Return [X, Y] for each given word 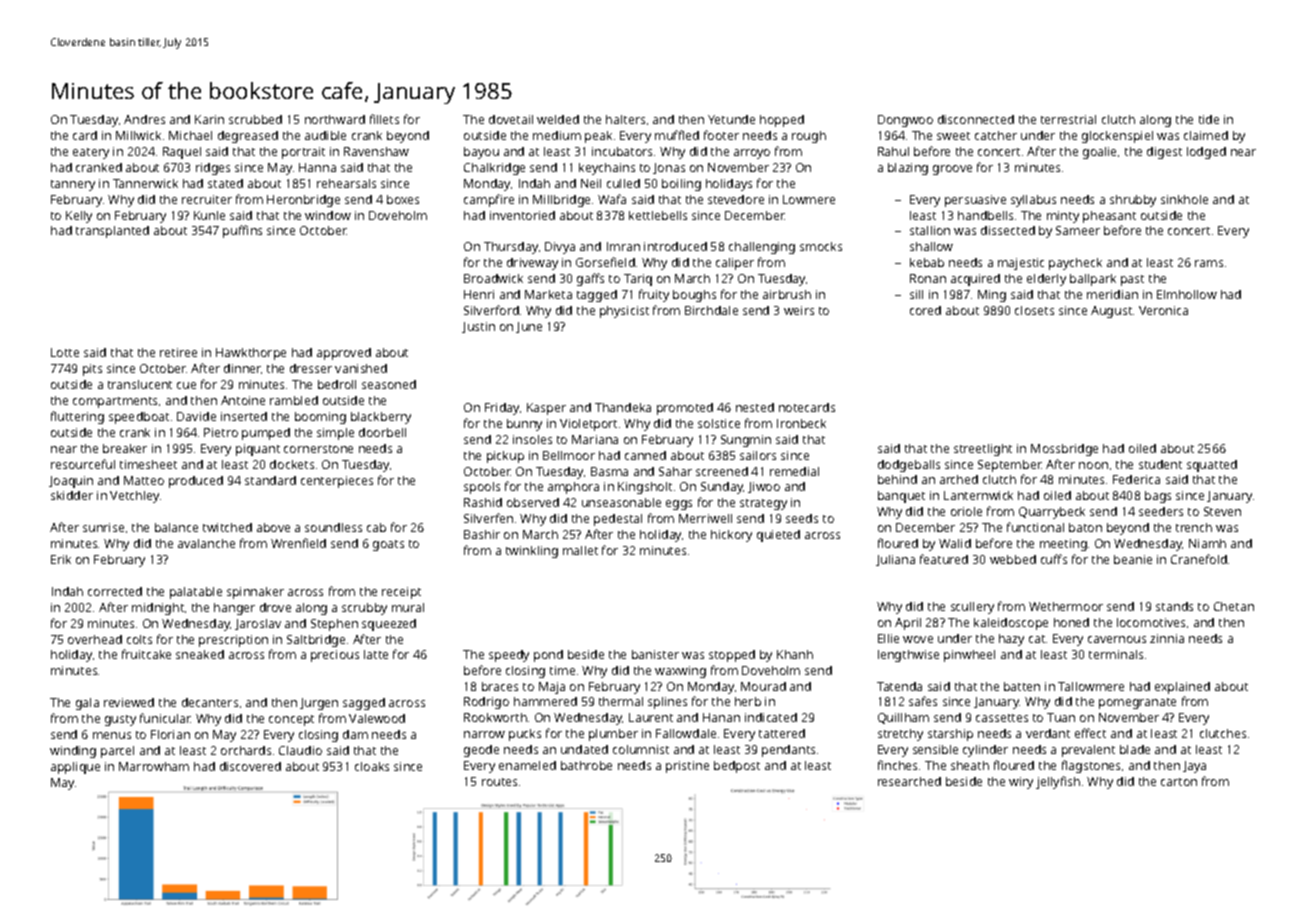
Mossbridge [1064, 450]
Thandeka [623, 407]
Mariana [595, 439]
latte [376, 654]
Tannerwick [145, 183]
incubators [622, 151]
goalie [1099, 153]
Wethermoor [1066, 606]
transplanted [112, 232]
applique [75, 768]
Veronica [1163, 310]
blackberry [381, 418]
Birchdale [711, 310]
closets [1034, 310]
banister [655, 654]
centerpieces [337, 482]
